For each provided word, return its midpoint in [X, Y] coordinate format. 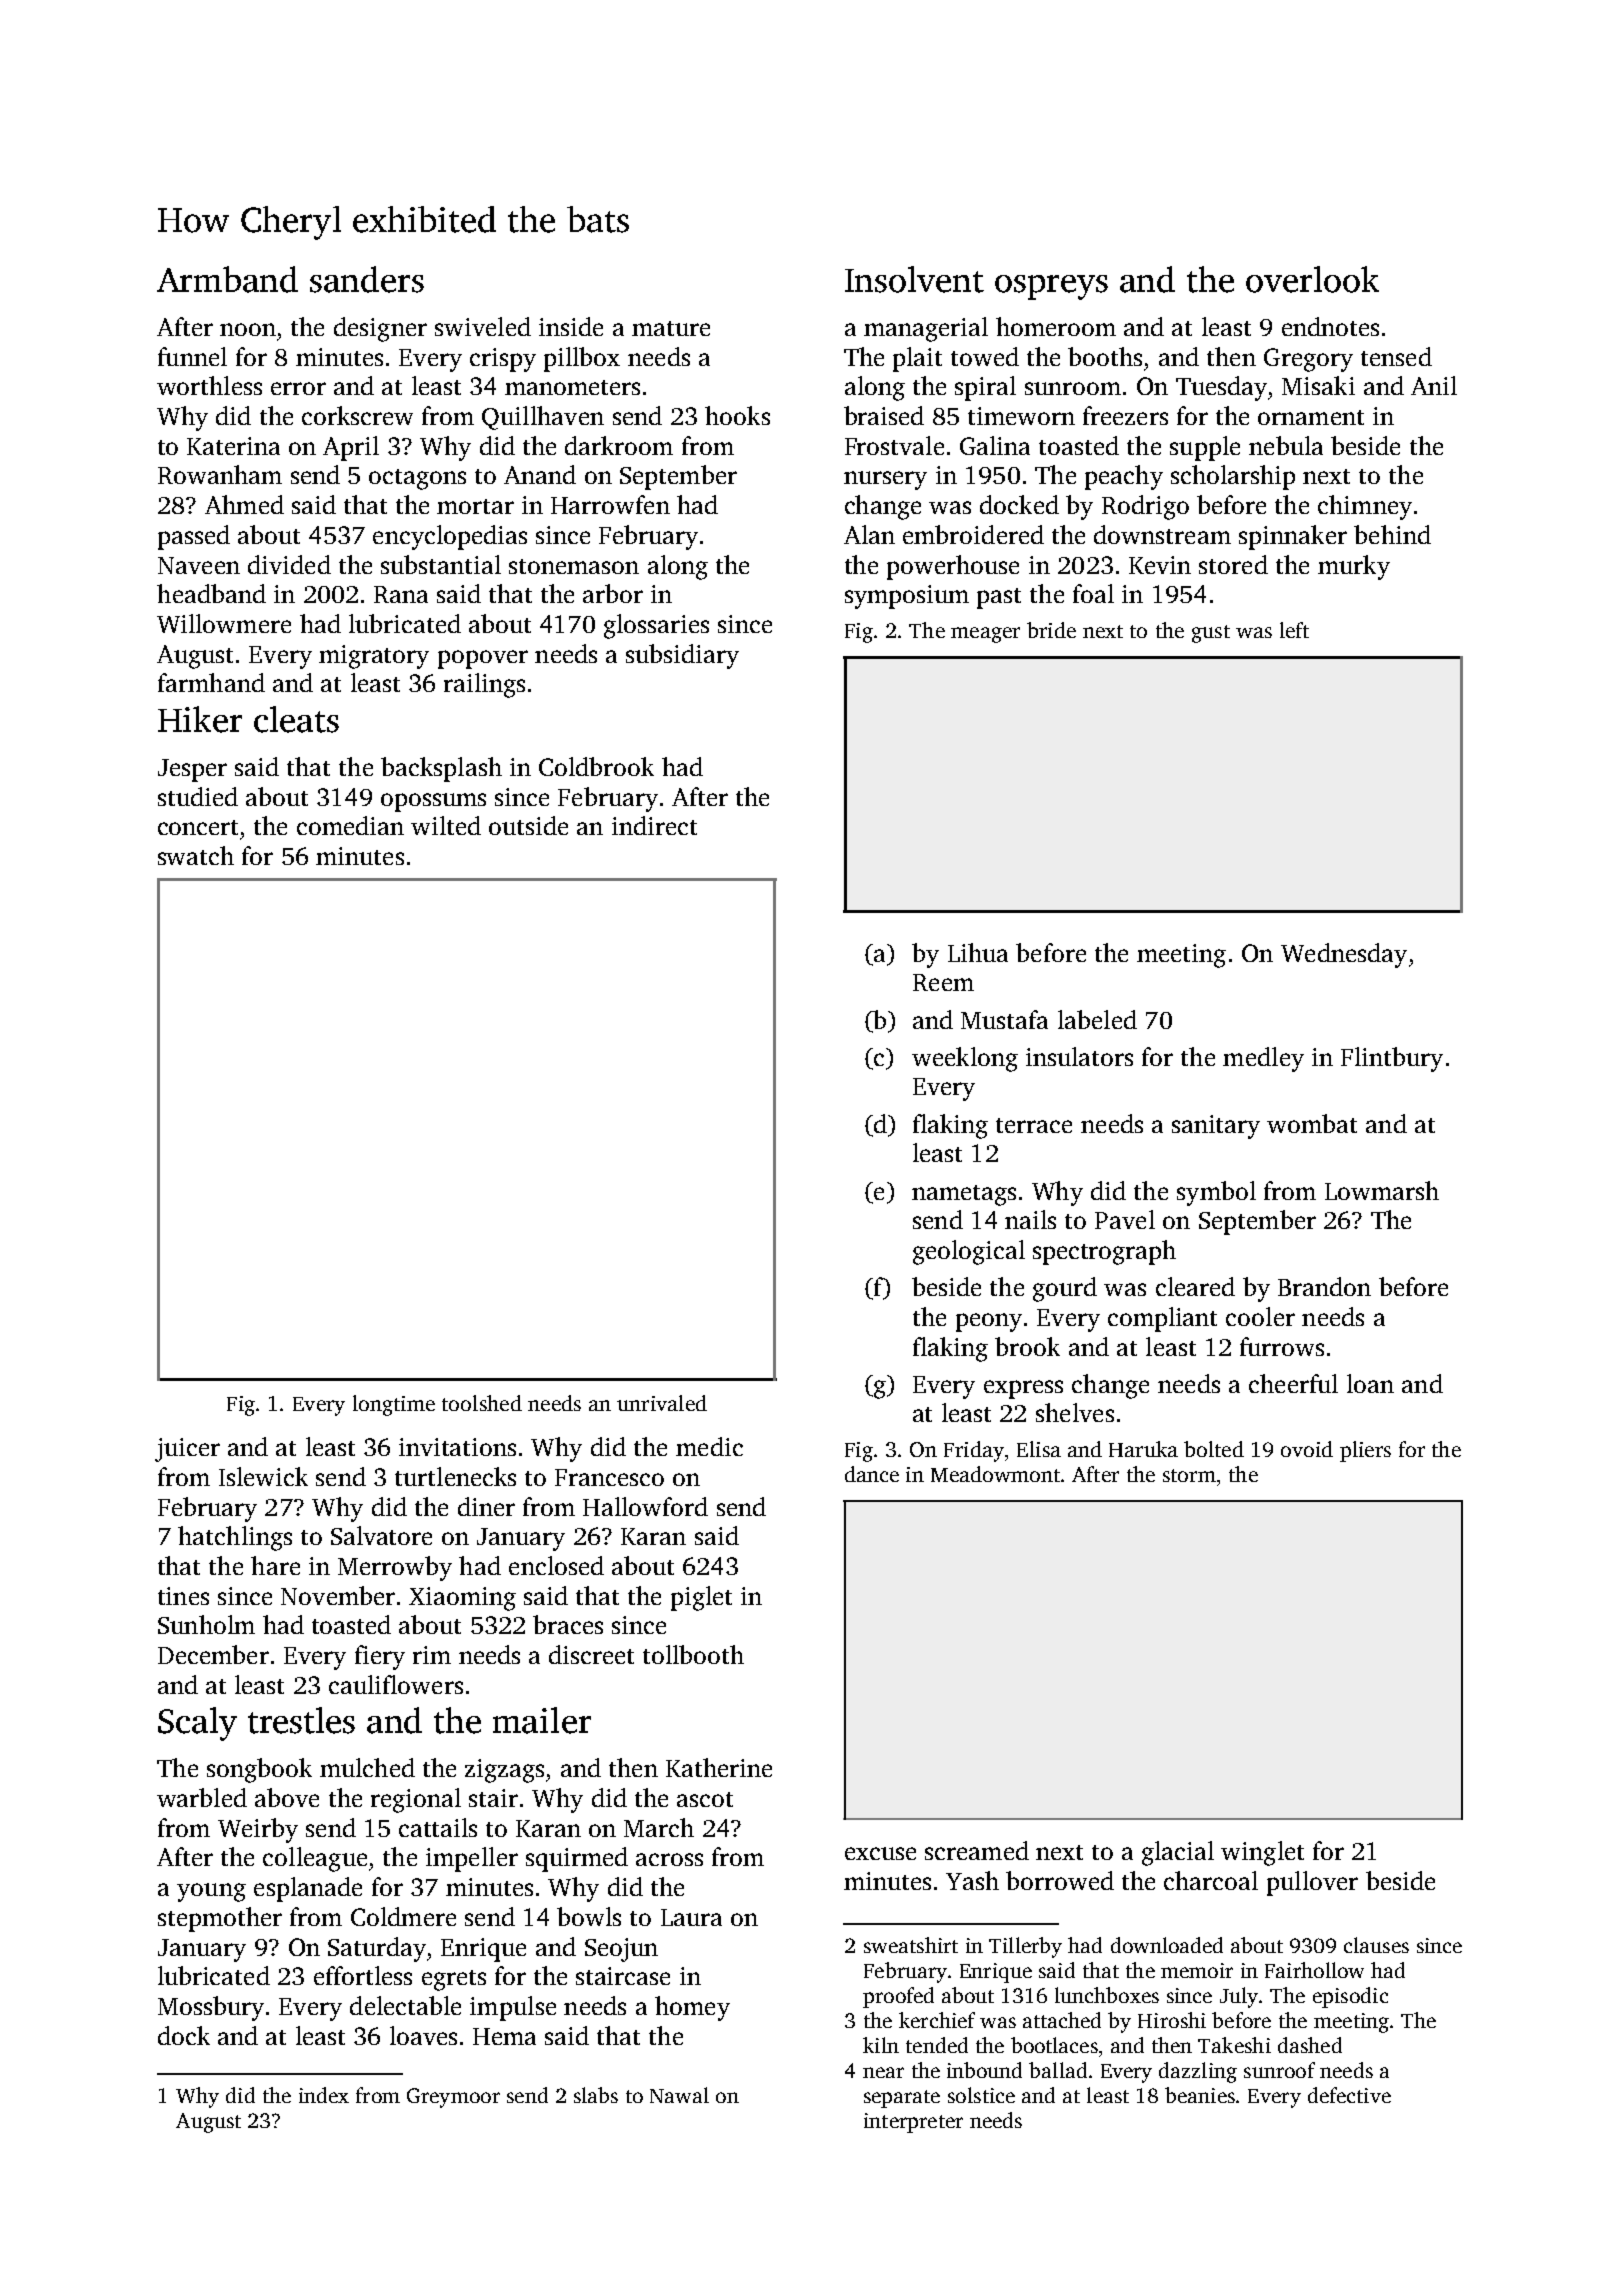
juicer [187, 1450]
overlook [1312, 279]
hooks [737, 415]
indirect [654, 825]
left [1294, 630]
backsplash [441, 769]
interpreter [913, 2123]
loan [1370, 1383]
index [324, 2095]
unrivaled [662, 1403]
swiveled [483, 326]
